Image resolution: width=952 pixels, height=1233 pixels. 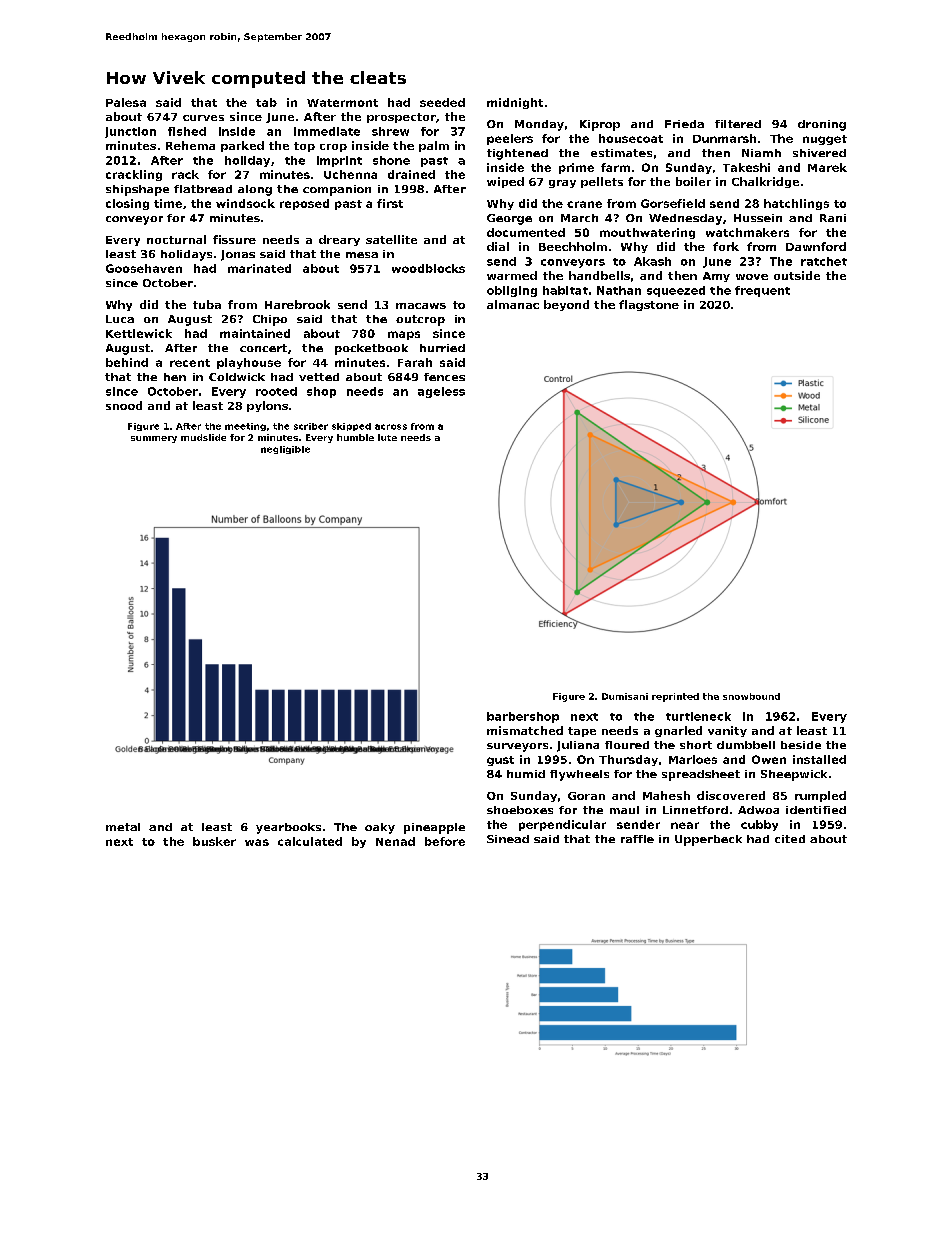 I want to click on Palesa, so click(x=126, y=102).
